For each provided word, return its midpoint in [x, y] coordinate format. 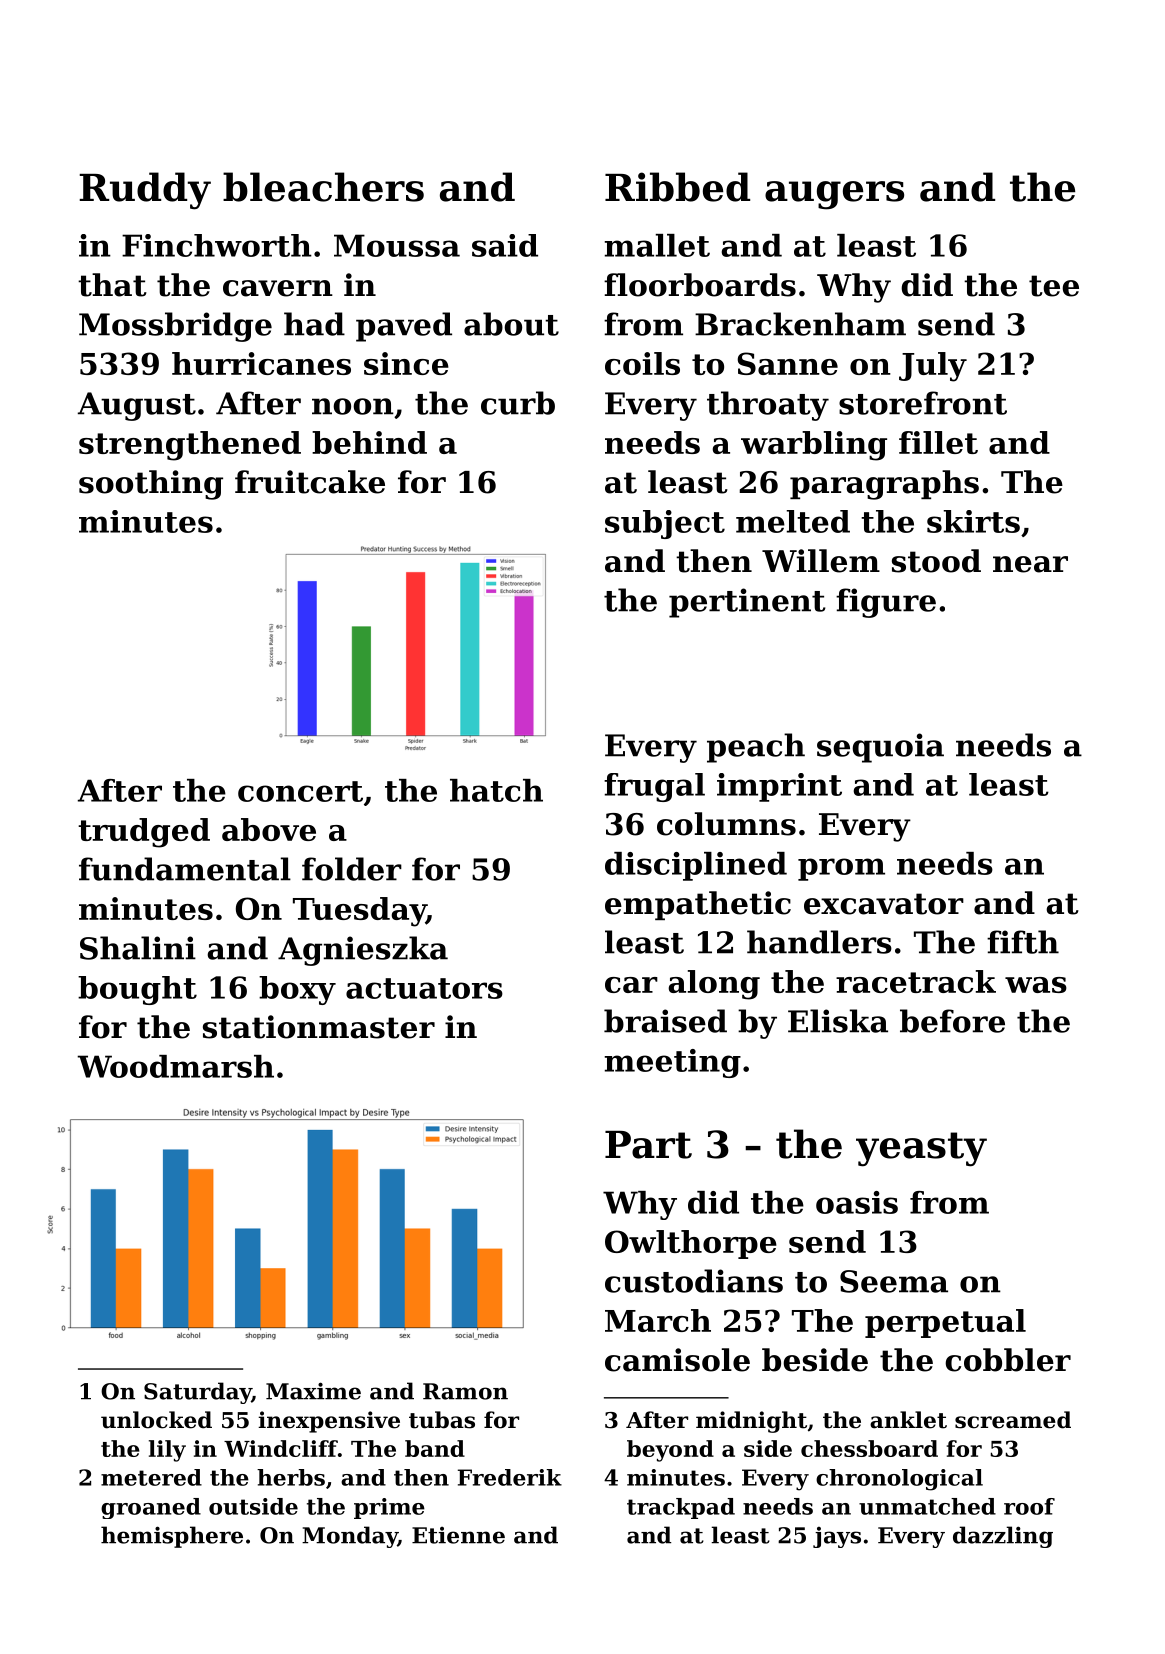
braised [665, 1021]
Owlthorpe [691, 1244]
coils [642, 363]
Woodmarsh [175, 1066]
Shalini [138, 948]
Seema [894, 1281]
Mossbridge [175, 327]
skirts [973, 521]
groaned [151, 1508]
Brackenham [800, 324]
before [952, 1021]
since [406, 363]
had [314, 324]
